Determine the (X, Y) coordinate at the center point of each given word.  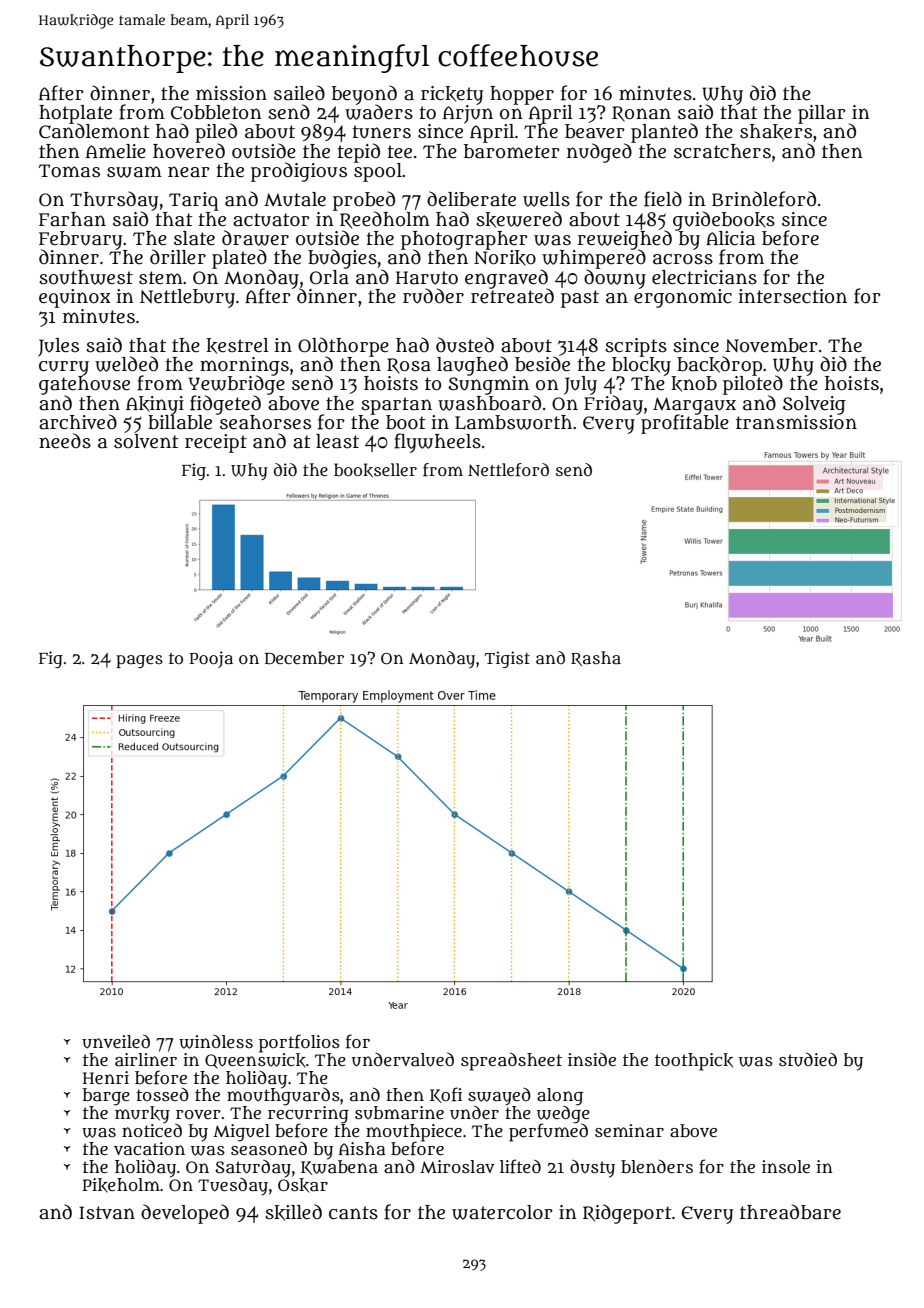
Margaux (694, 405)
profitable (685, 424)
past (580, 299)
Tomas (69, 171)
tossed (162, 1094)
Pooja (211, 659)
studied (808, 1060)
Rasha (596, 658)
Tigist (507, 659)
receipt (216, 443)
